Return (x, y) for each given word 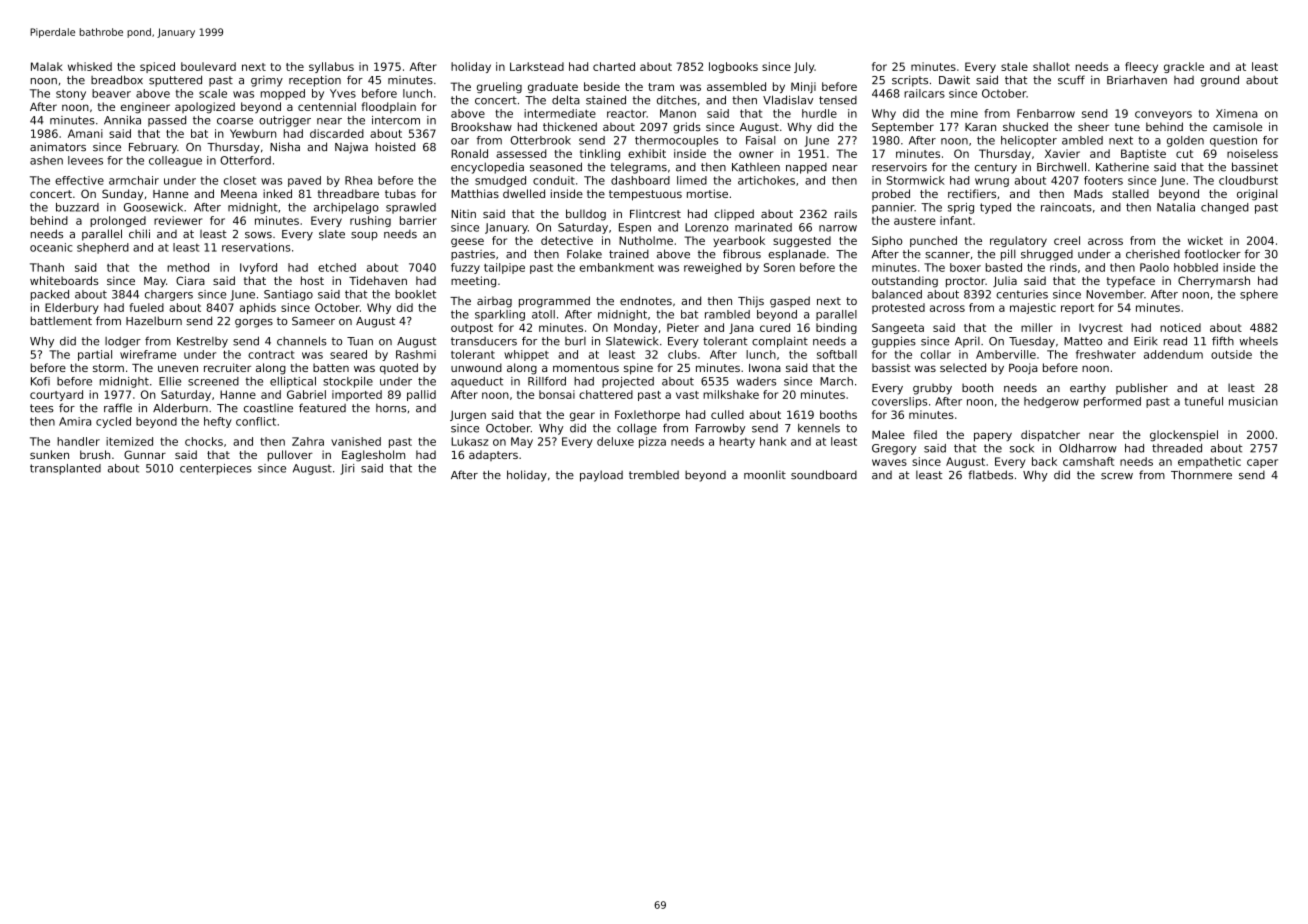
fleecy (1141, 67)
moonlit (765, 475)
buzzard (77, 207)
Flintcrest (655, 213)
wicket (1205, 240)
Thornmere (1201, 475)
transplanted (65, 469)
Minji (803, 87)
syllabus (331, 67)
